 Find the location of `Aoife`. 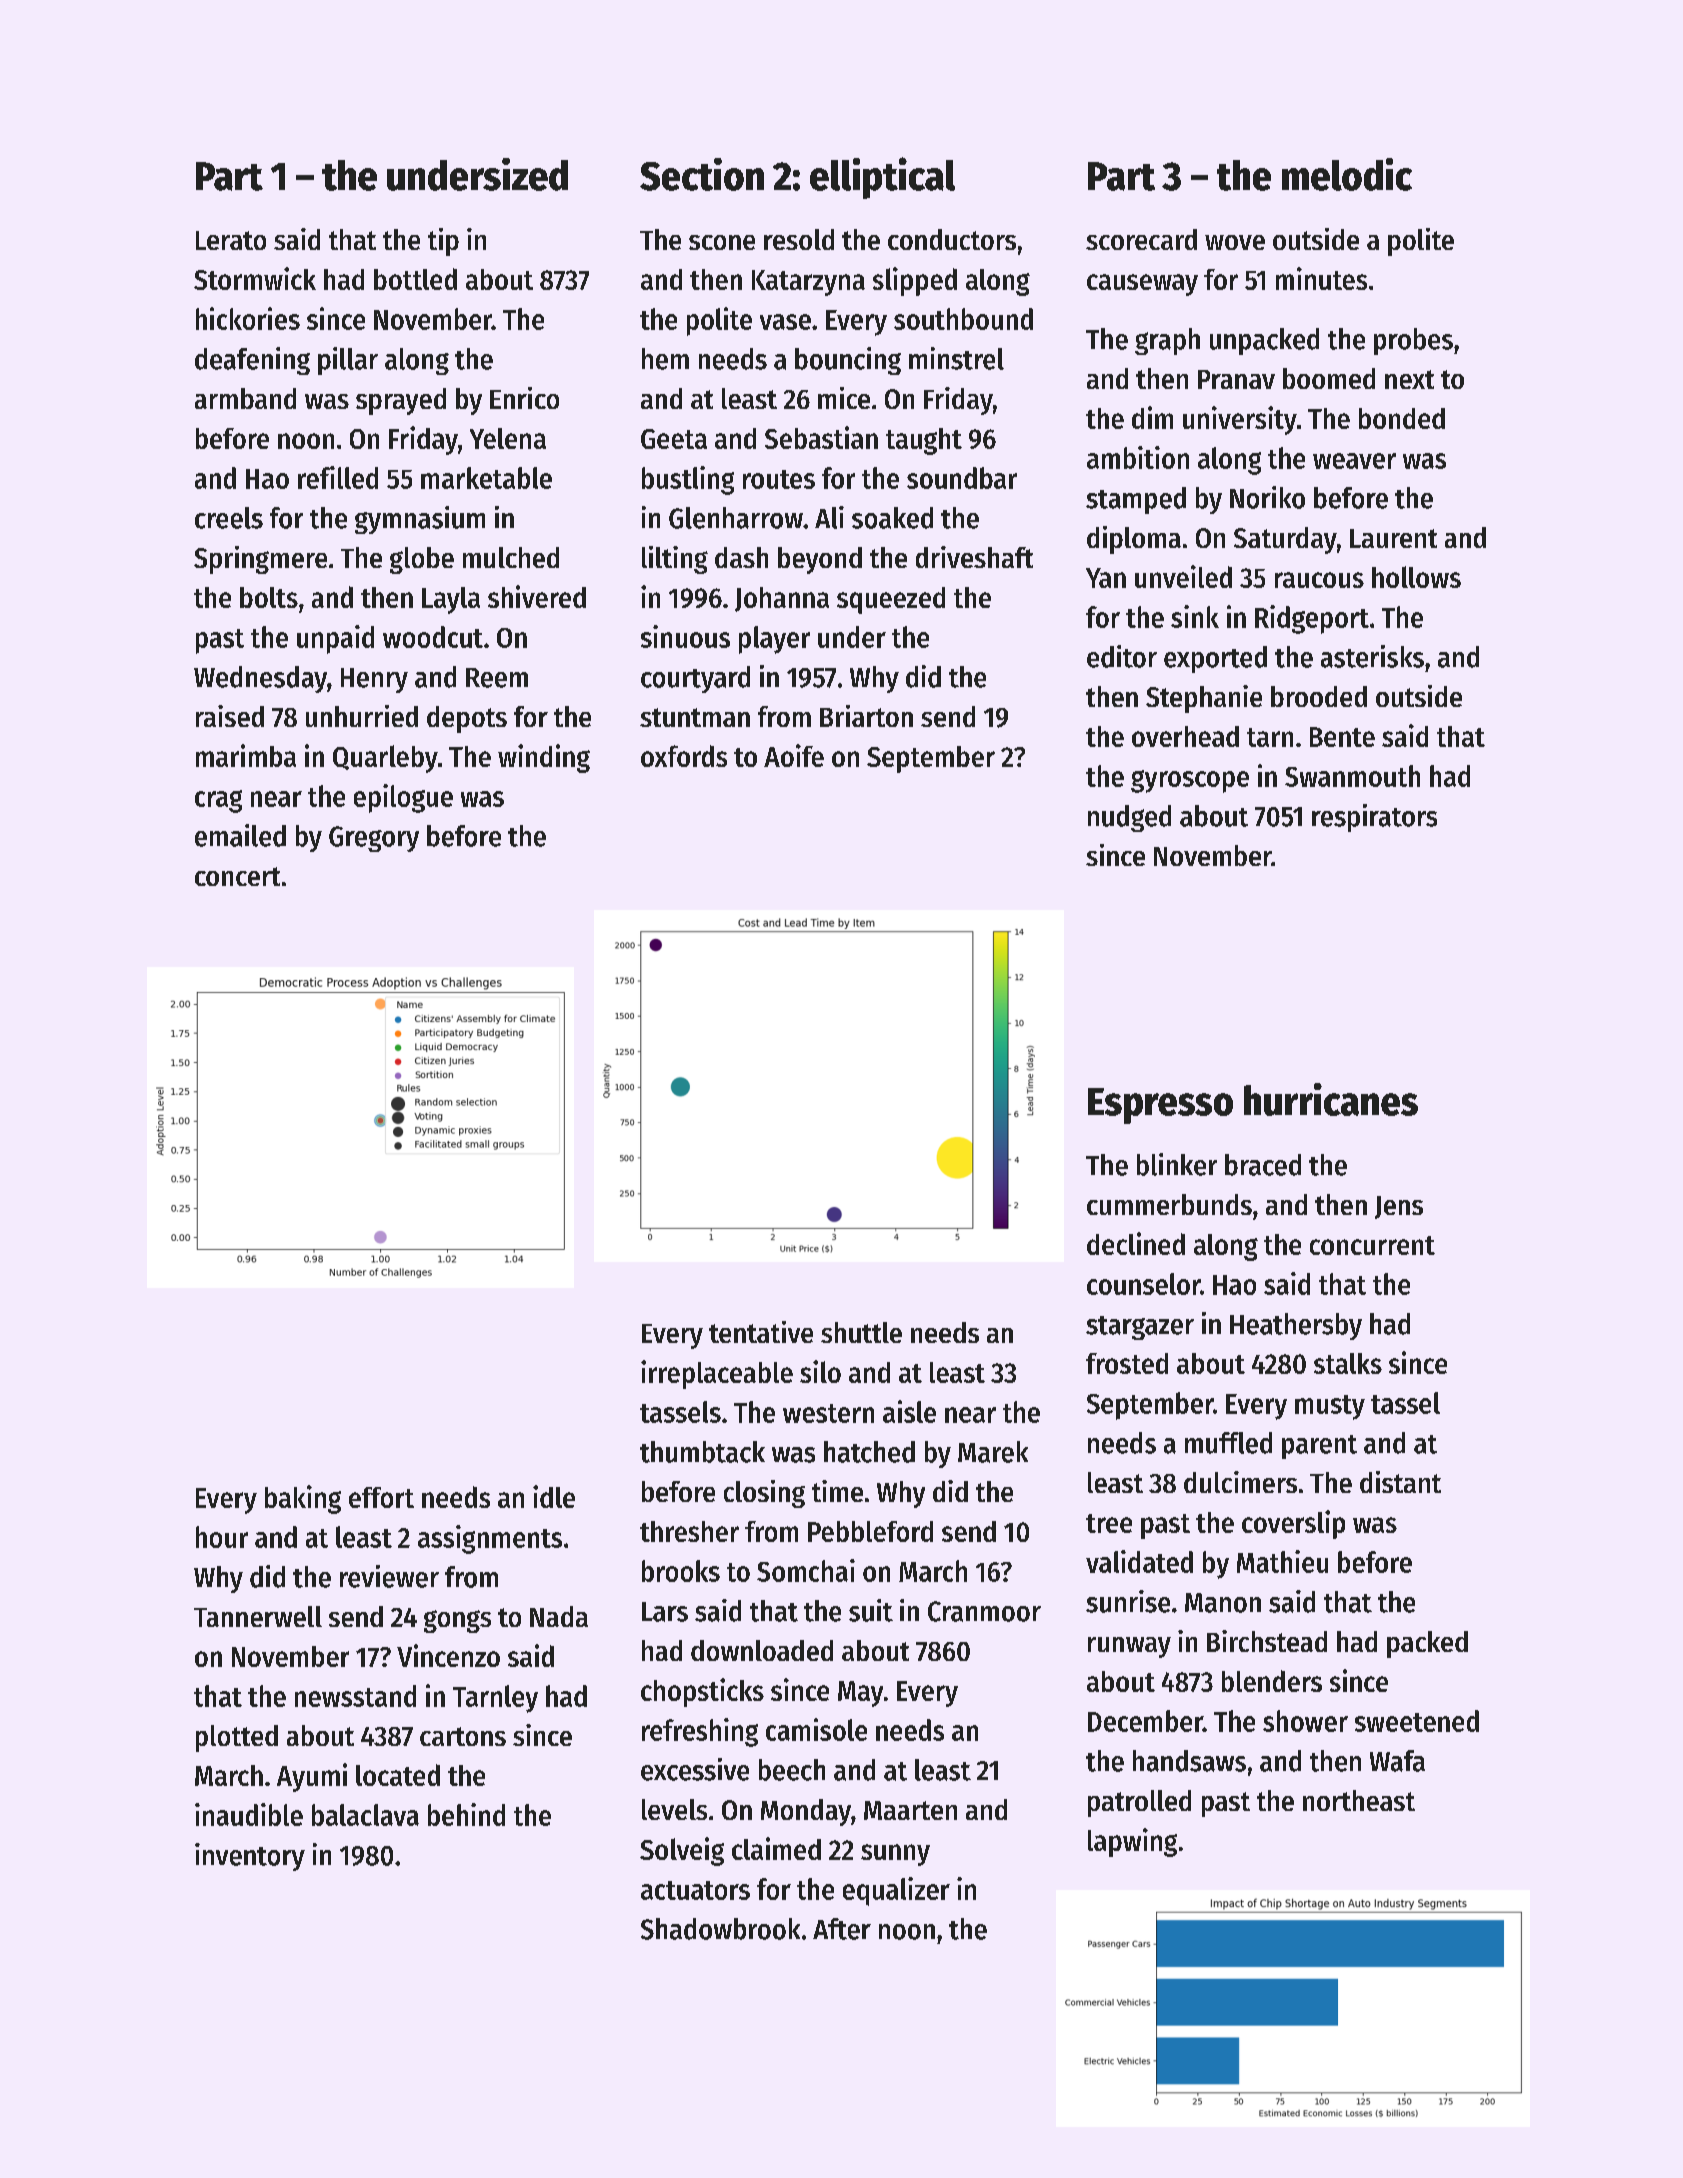

Aoife is located at coordinates (794, 755).
